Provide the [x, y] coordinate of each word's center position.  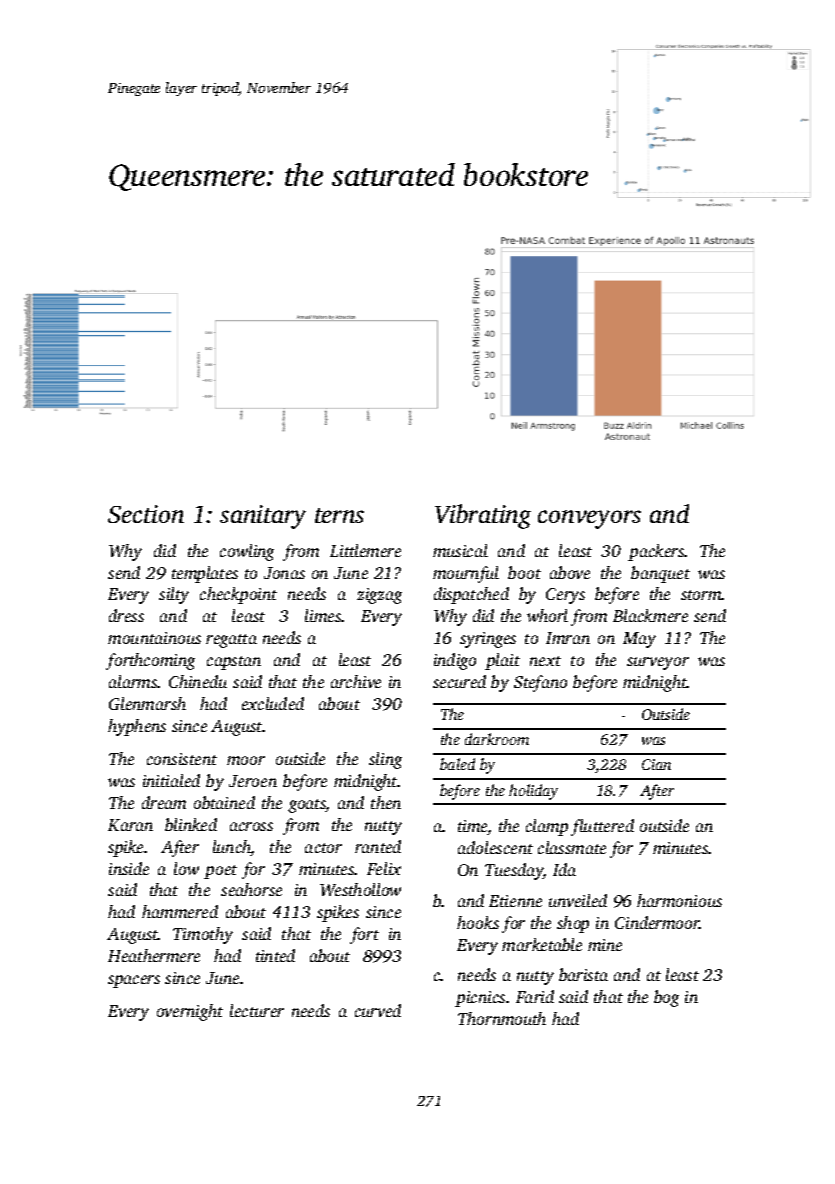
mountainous [154, 638]
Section [146, 514]
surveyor [658, 663]
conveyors [589, 519]
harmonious [679, 900]
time [473, 827]
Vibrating [483, 516]
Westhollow [360, 889]
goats [307, 806]
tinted [275, 955]
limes [323, 615]
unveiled [578, 900]
